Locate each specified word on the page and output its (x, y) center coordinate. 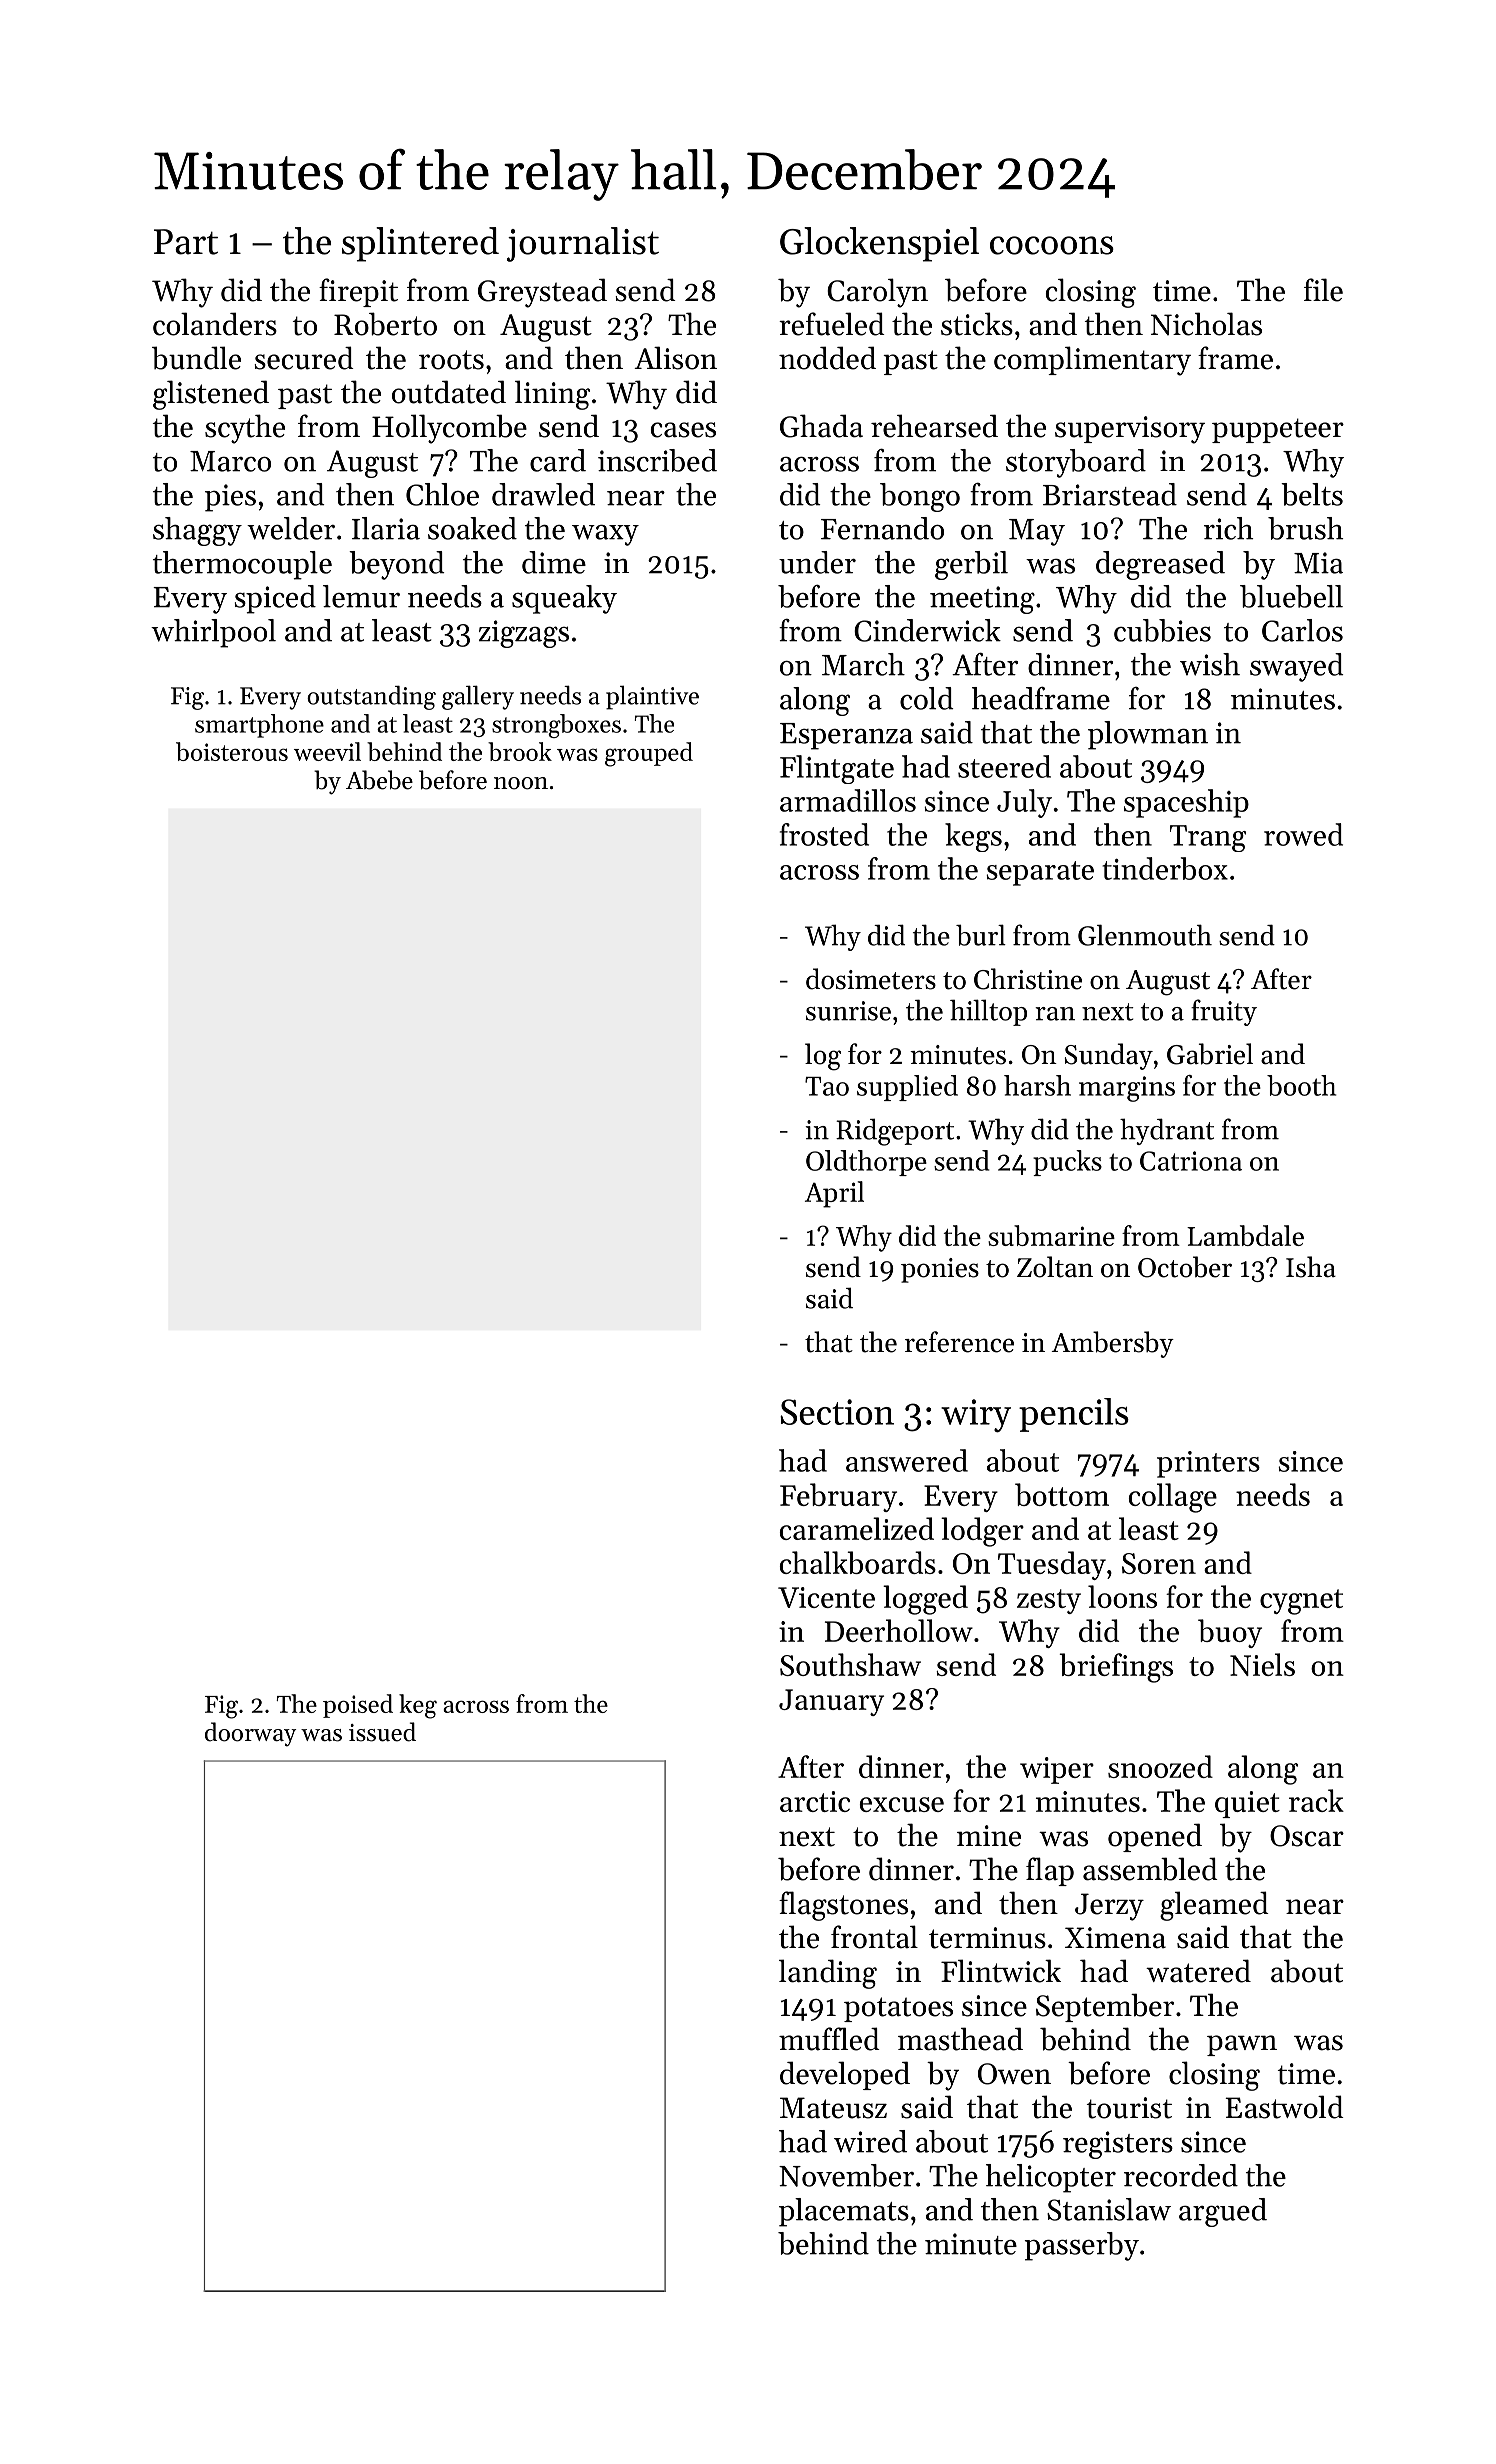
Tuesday (1052, 1565)
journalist (583, 244)
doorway (250, 1734)
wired (870, 2141)
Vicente (826, 1597)
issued (382, 1732)
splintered (420, 244)
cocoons (1052, 245)
